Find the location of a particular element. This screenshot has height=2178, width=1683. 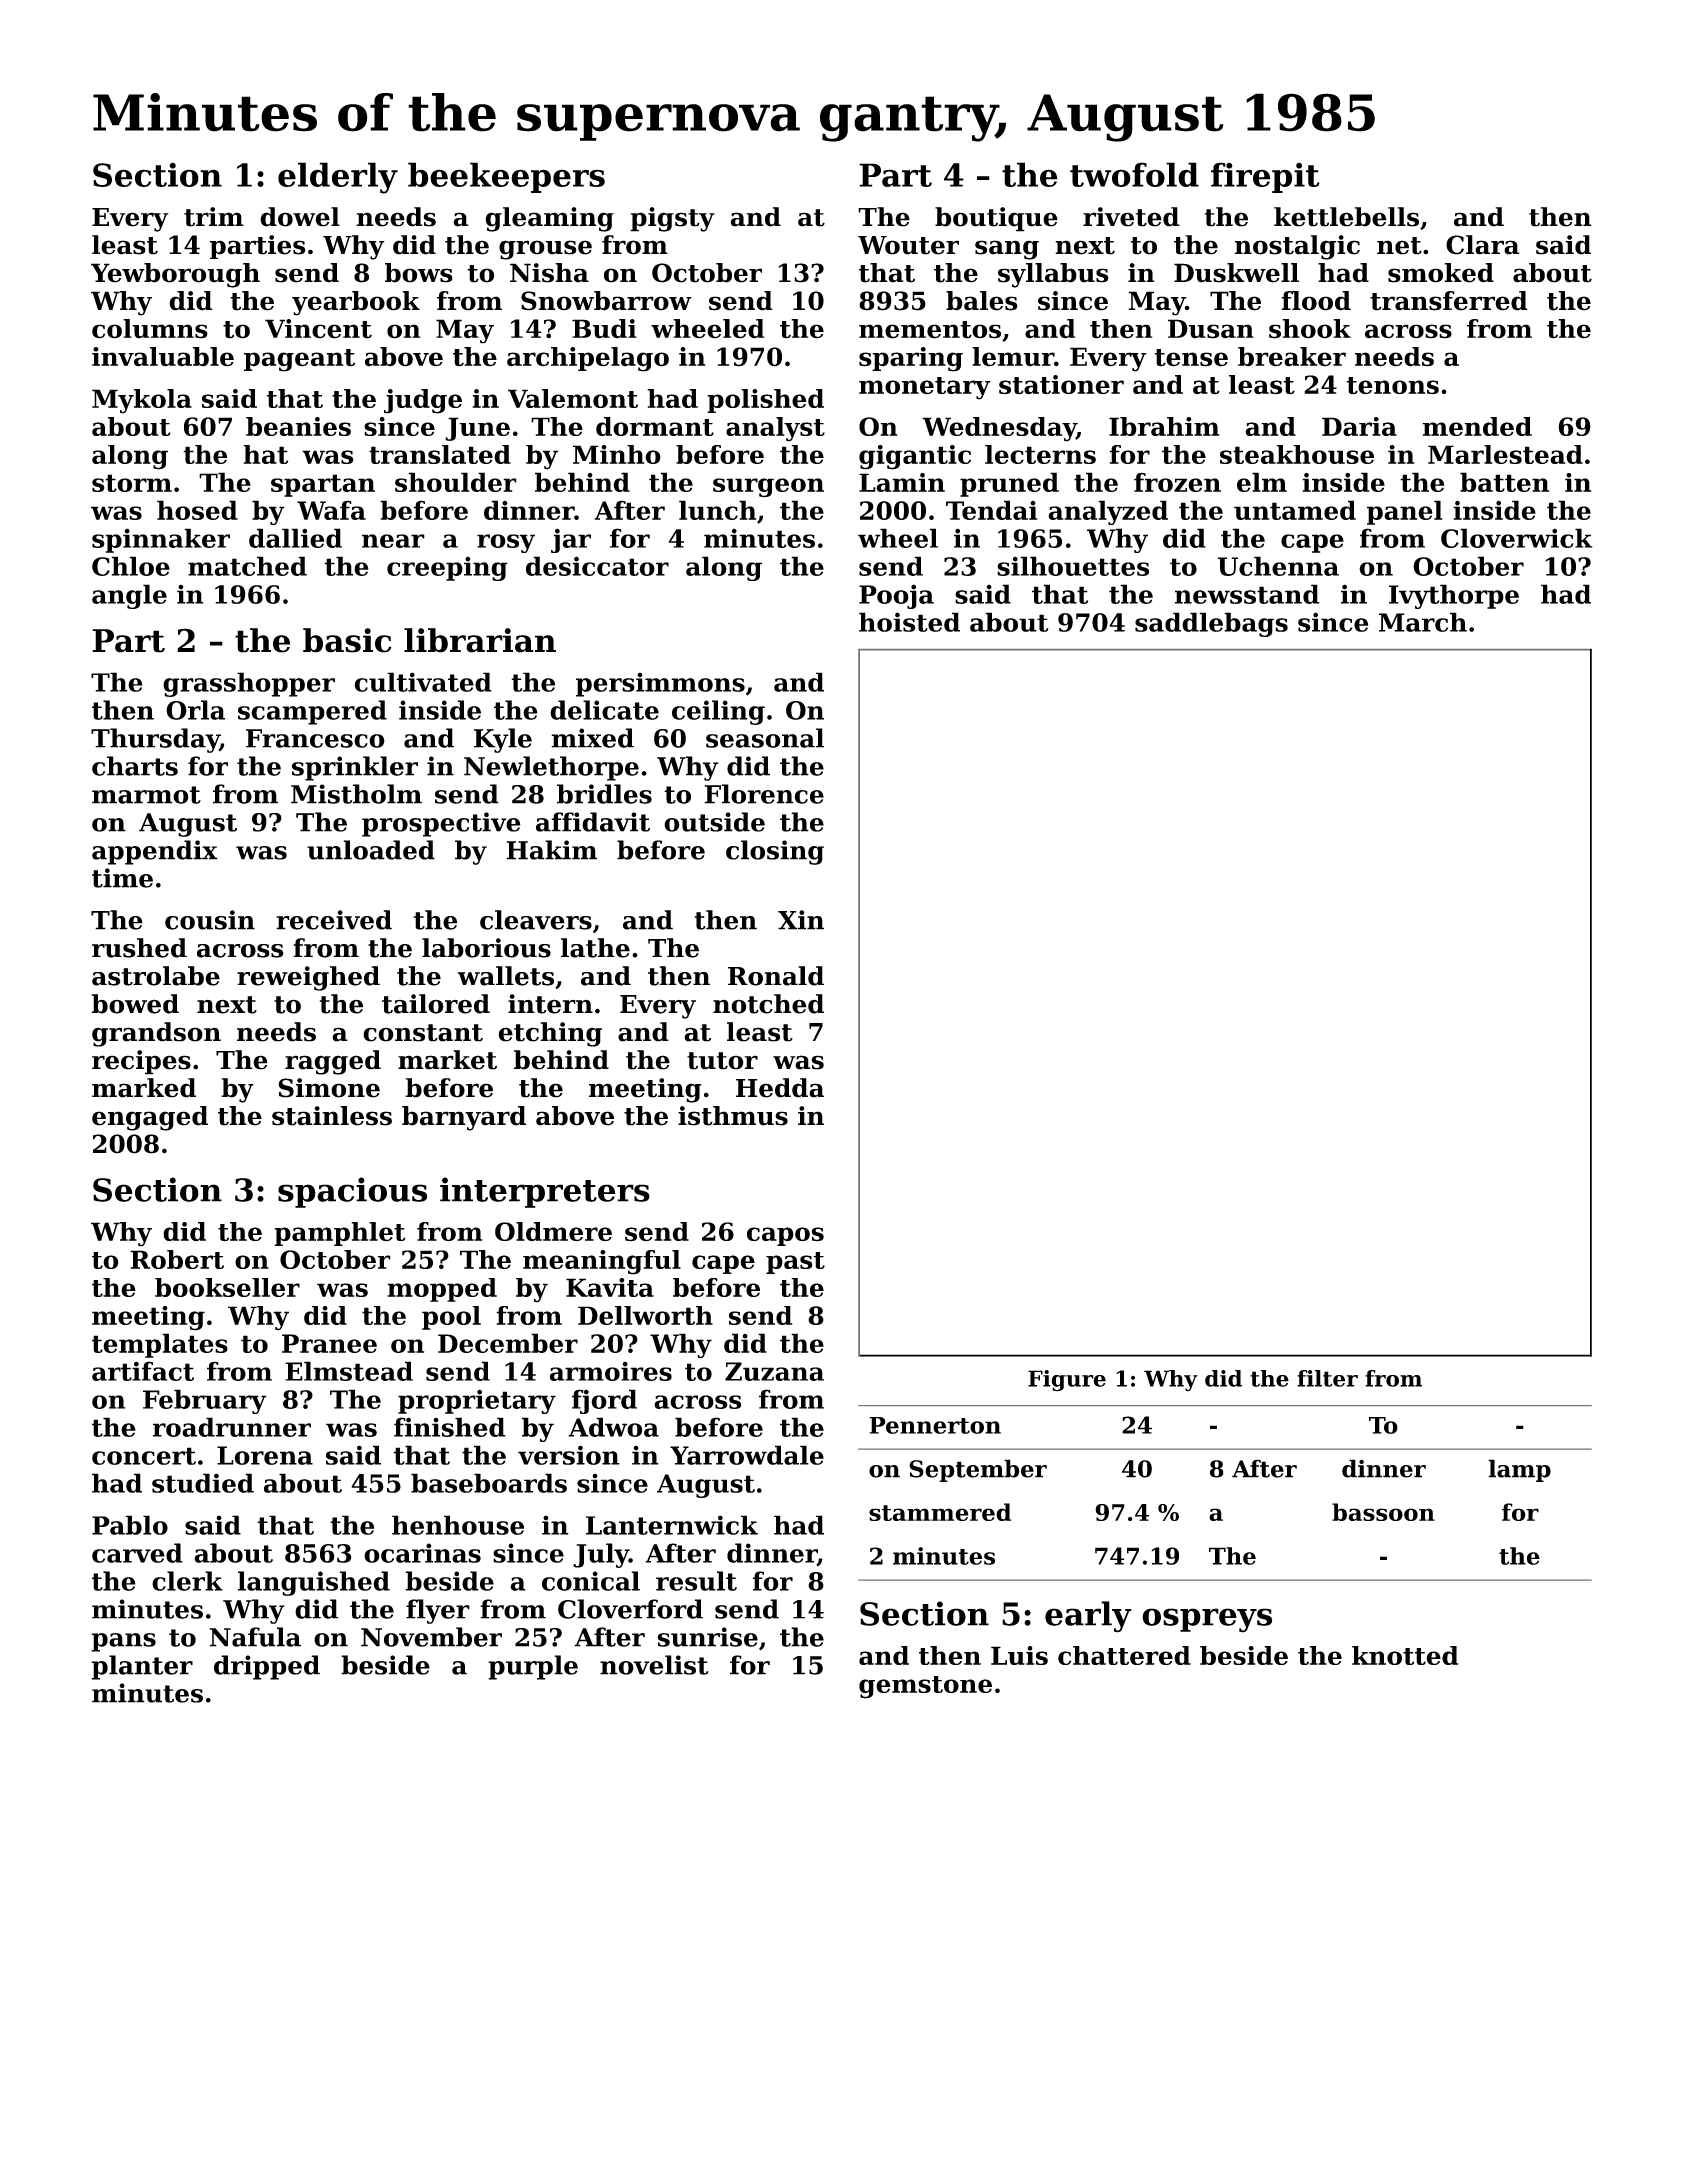

novelist is located at coordinates (654, 1665).
